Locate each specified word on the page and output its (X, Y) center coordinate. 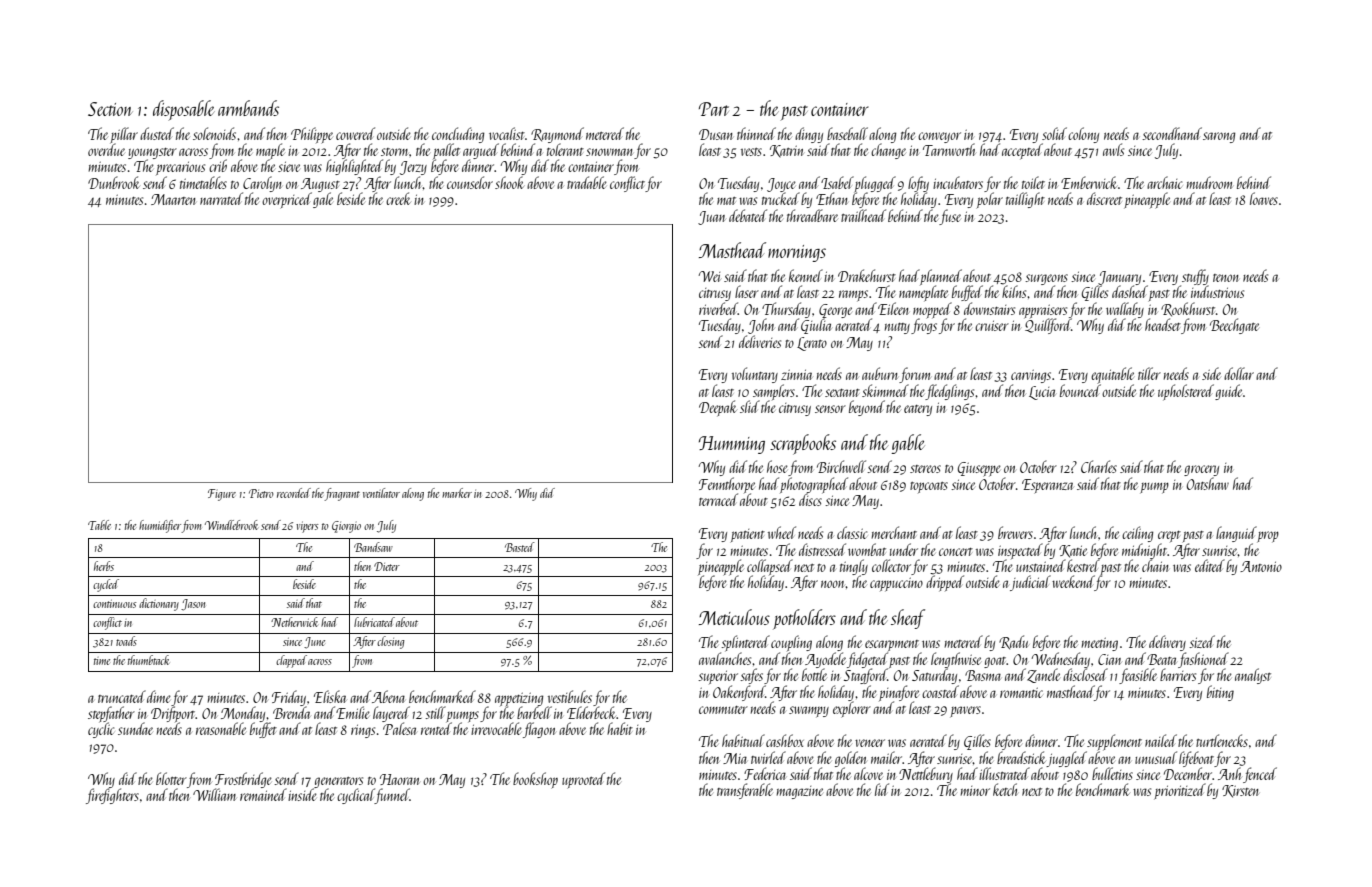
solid (1054, 133)
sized (1202, 641)
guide (1228, 392)
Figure (222, 495)
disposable (184, 110)
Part (714, 109)
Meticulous (734, 617)
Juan (711, 218)
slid (750, 406)
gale (323, 200)
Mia (735, 758)
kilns (1014, 291)
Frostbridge (243, 780)
